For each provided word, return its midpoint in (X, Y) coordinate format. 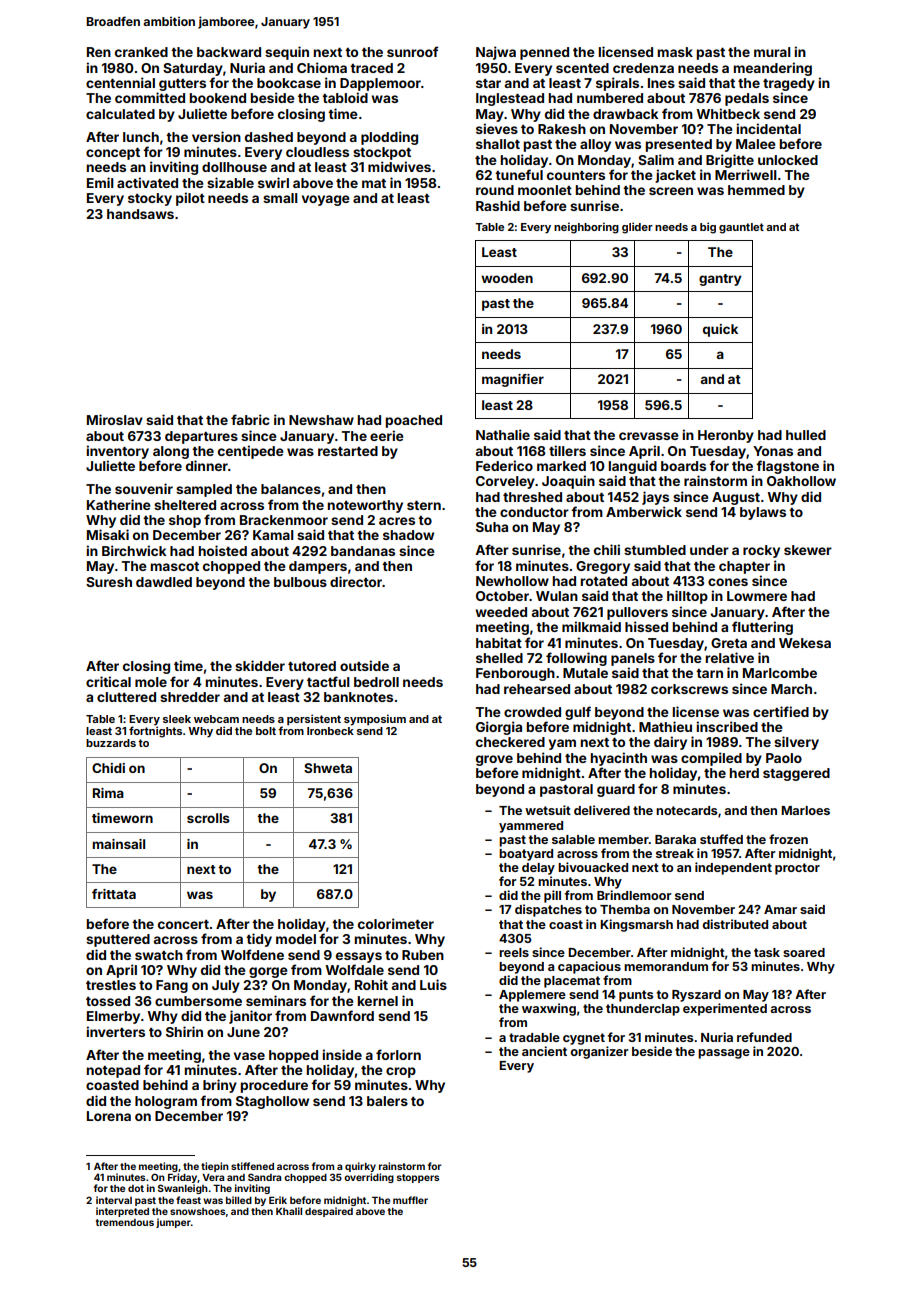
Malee (756, 144)
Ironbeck (330, 731)
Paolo (784, 758)
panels (633, 659)
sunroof (412, 51)
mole (151, 682)
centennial (120, 82)
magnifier (513, 380)
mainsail (118, 844)
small (280, 198)
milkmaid (591, 626)
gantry (720, 280)
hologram (166, 1102)
